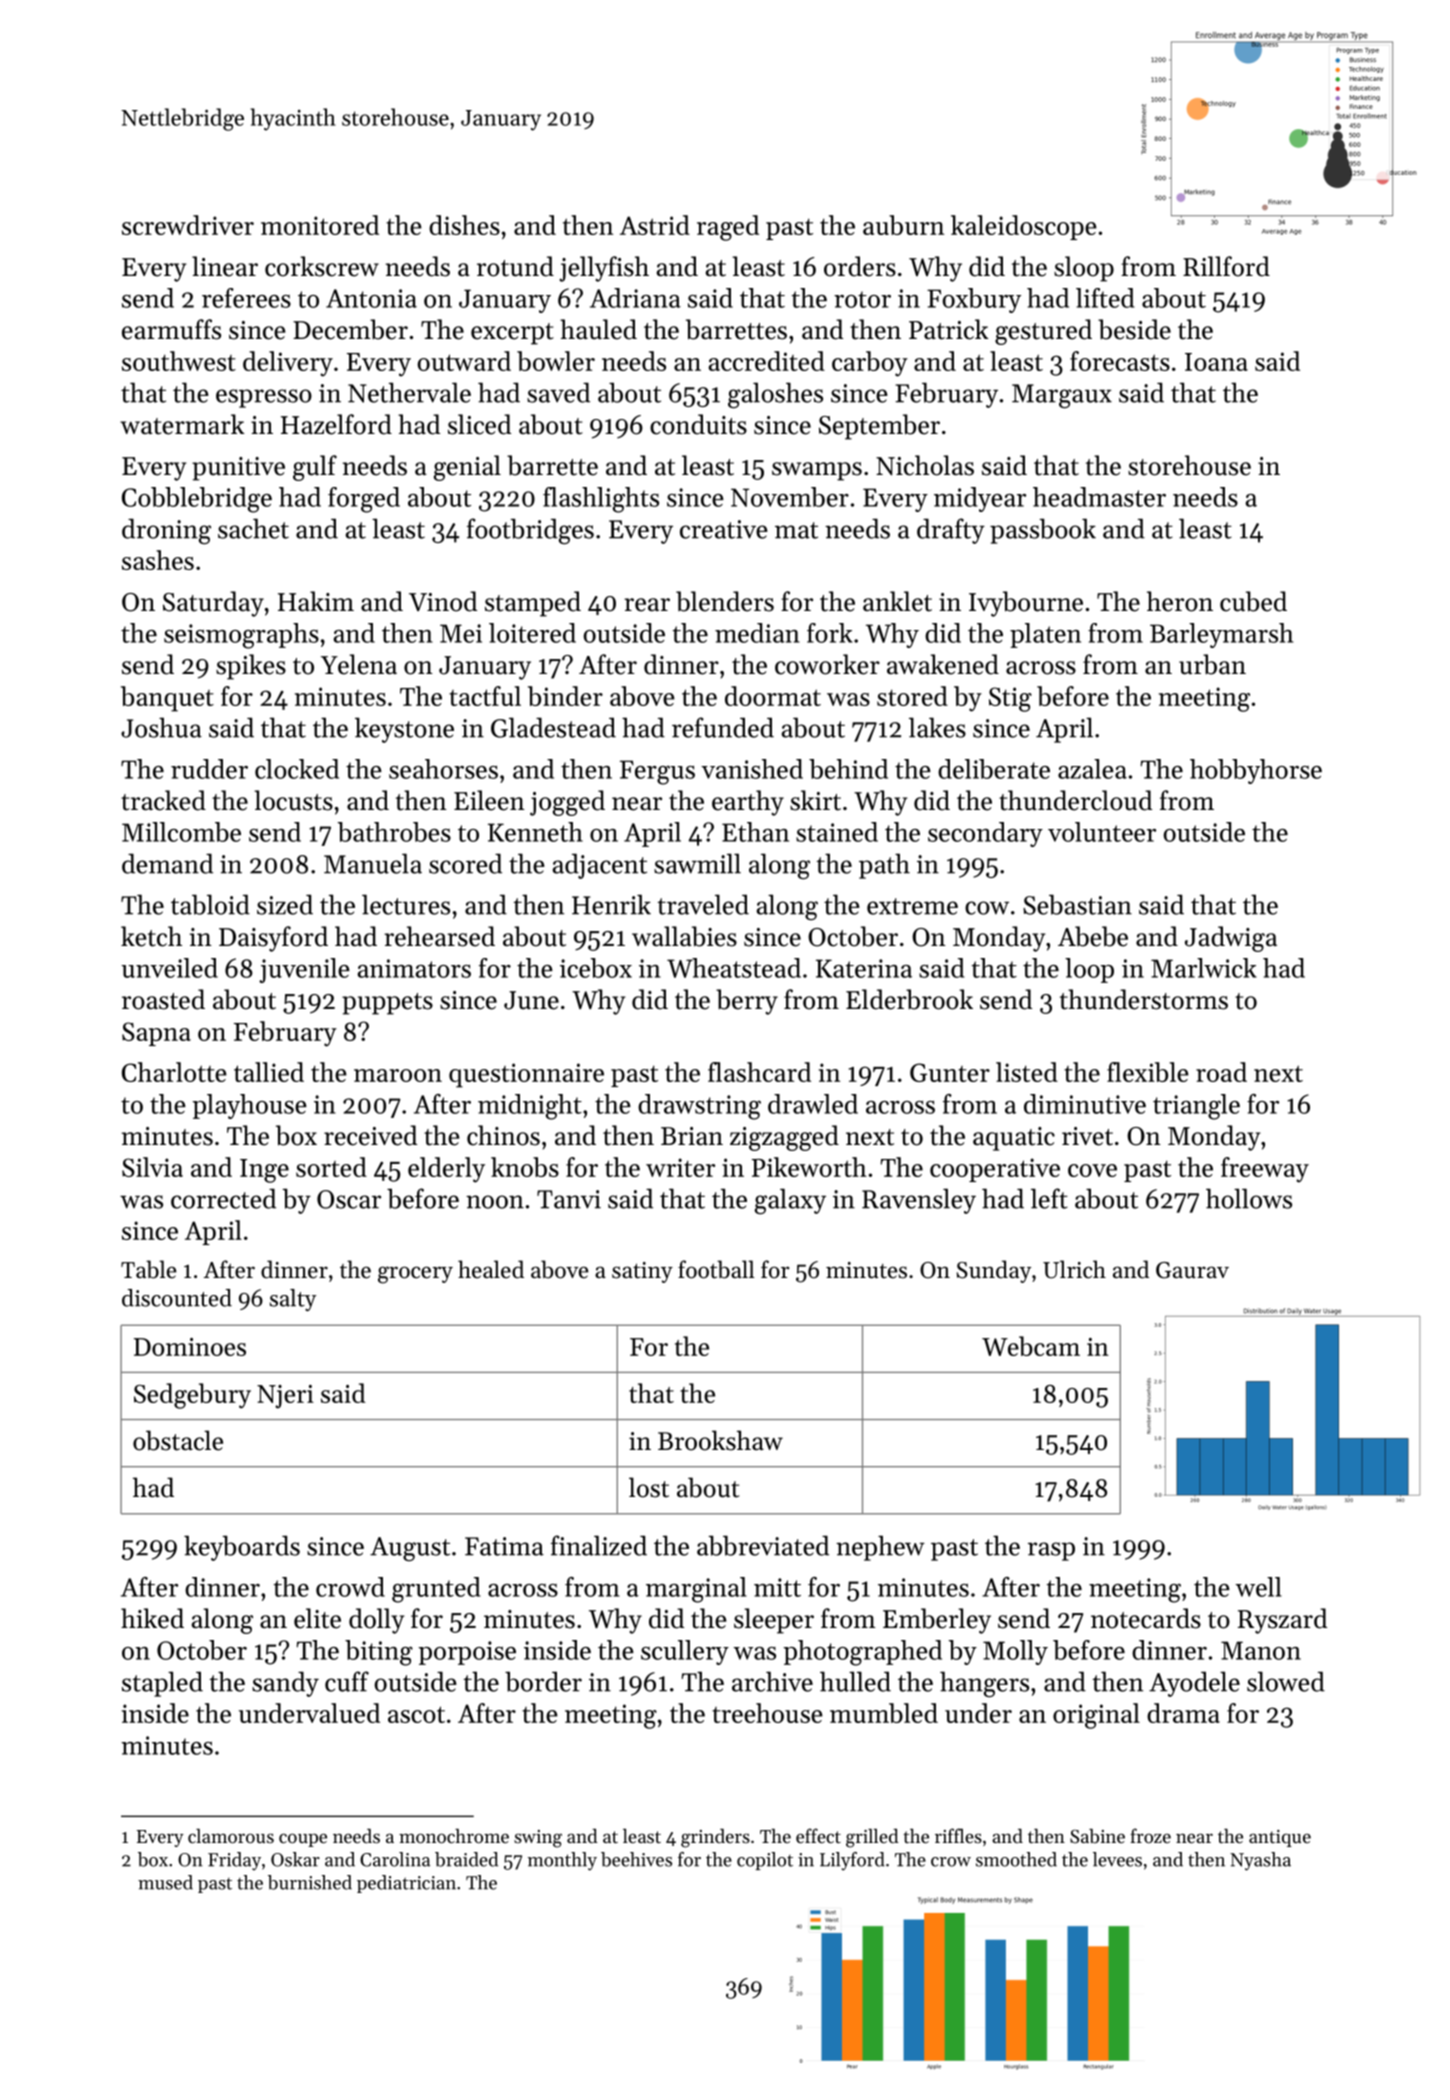 This screenshot has width=1450, height=2100. Describe the element at coordinates (253, 528) in the screenshot. I see `sachet` at that location.
